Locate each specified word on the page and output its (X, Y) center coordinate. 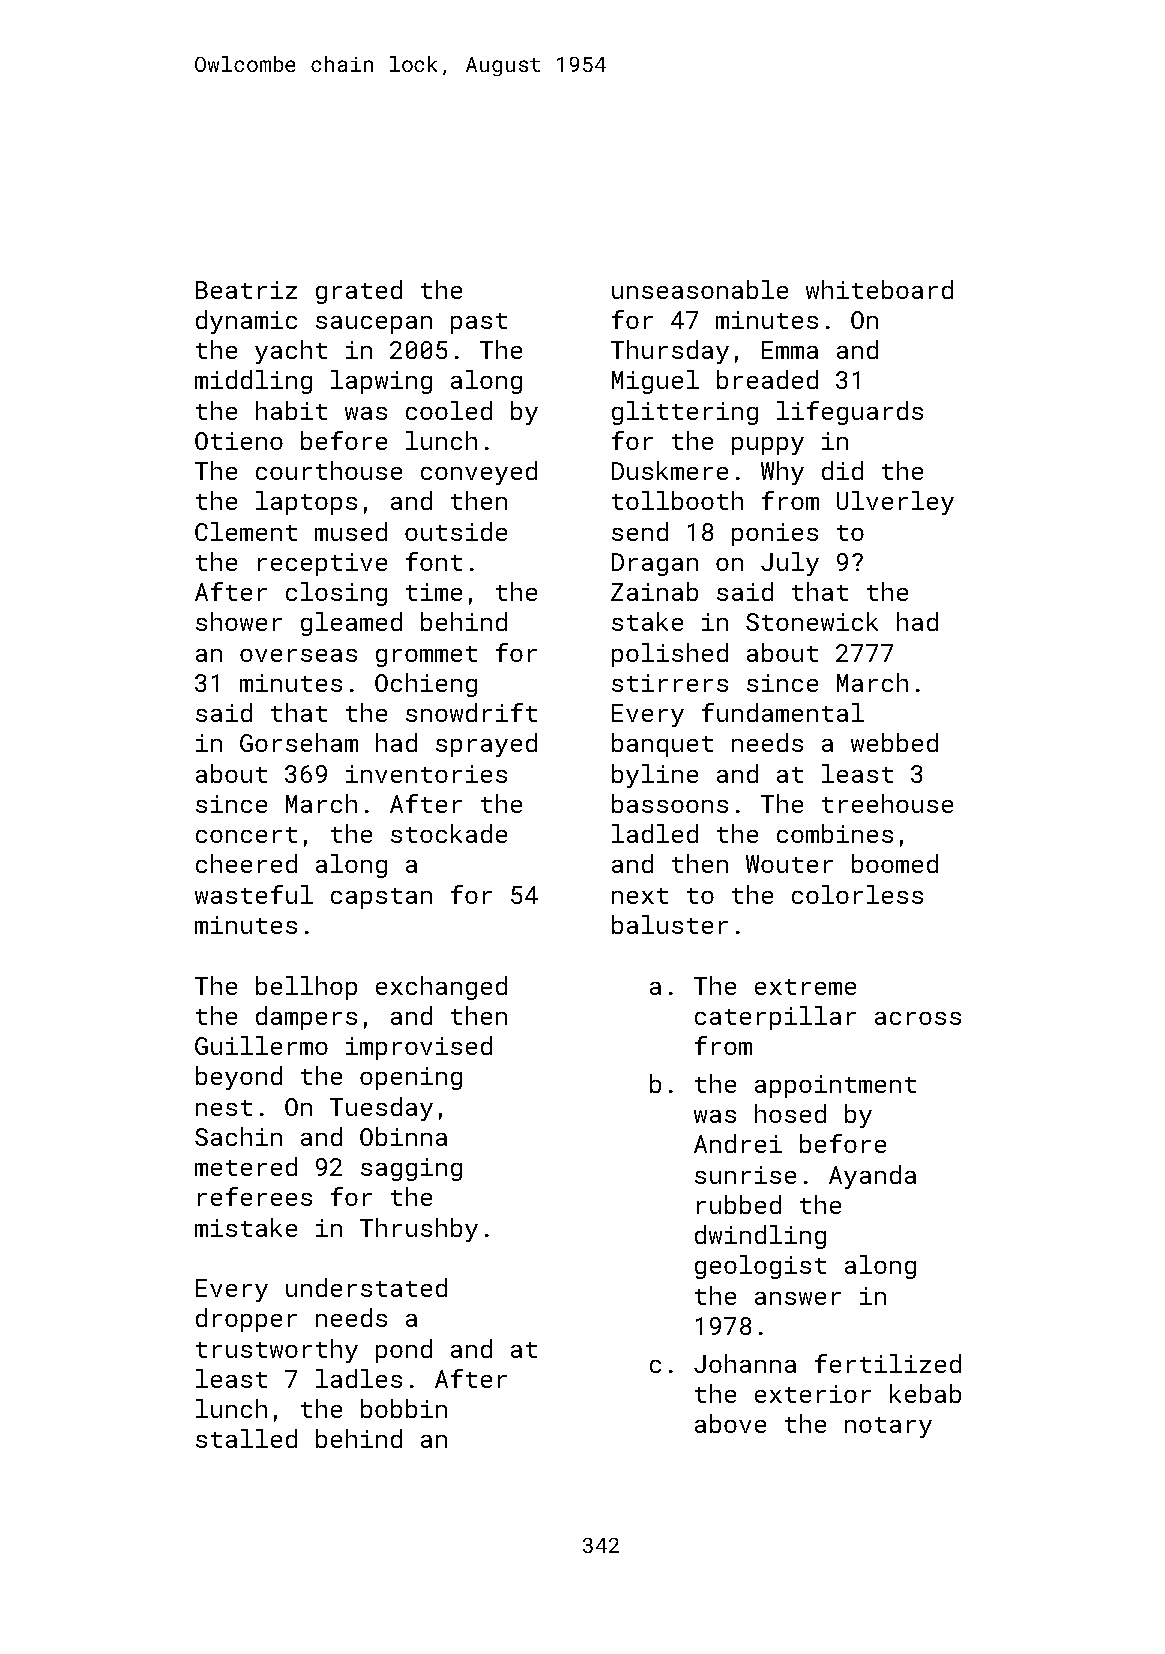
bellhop (306, 988)
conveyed (479, 473)
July (790, 564)
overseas (298, 655)
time (434, 592)
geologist (760, 1267)
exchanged (441, 988)
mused (351, 531)
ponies (775, 534)
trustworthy (277, 1351)
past (479, 323)
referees (255, 1196)
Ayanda (872, 1177)
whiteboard (879, 289)
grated (359, 292)
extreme (805, 987)
